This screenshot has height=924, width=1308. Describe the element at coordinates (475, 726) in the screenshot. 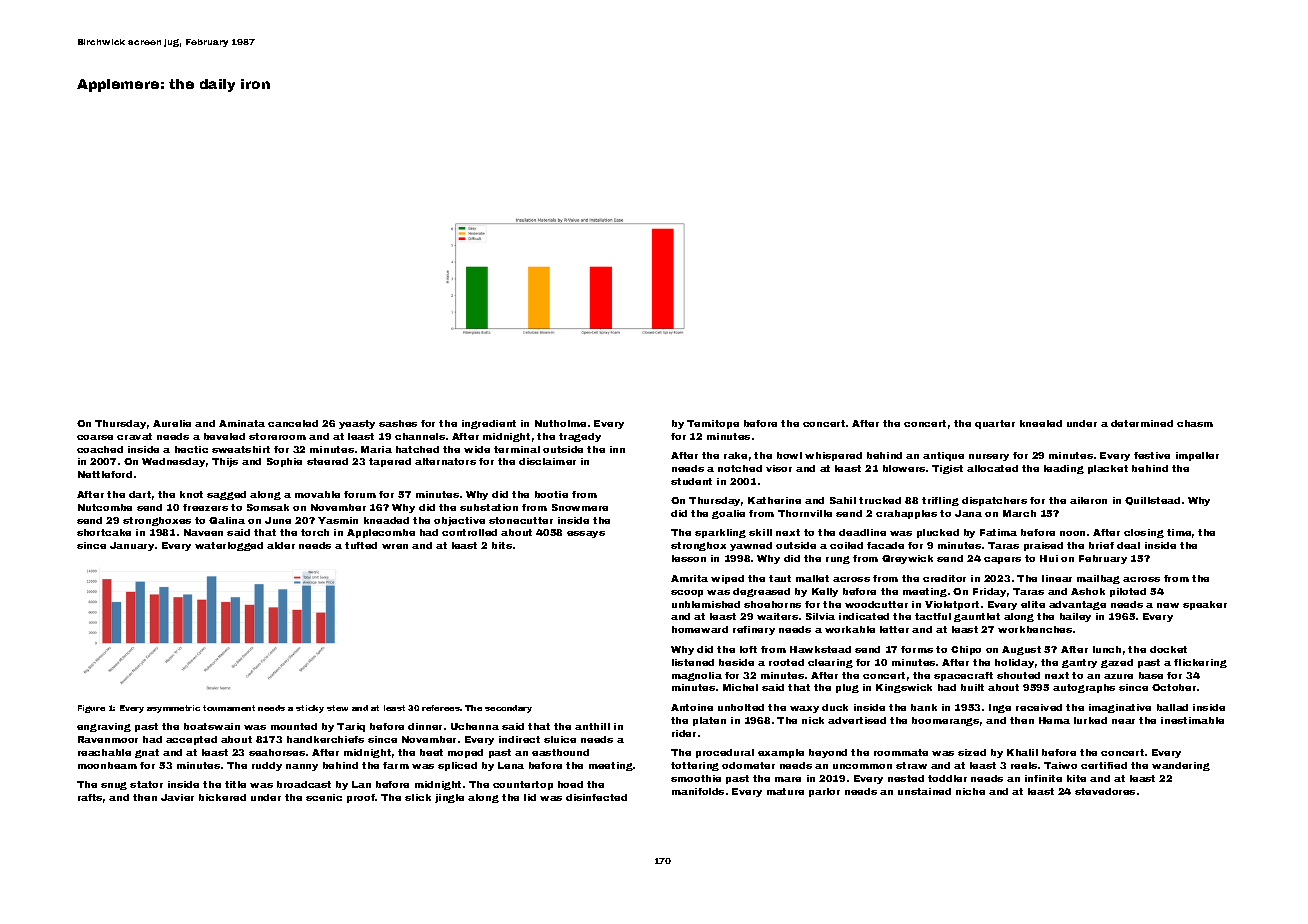

I see `Uchenna` at that location.
